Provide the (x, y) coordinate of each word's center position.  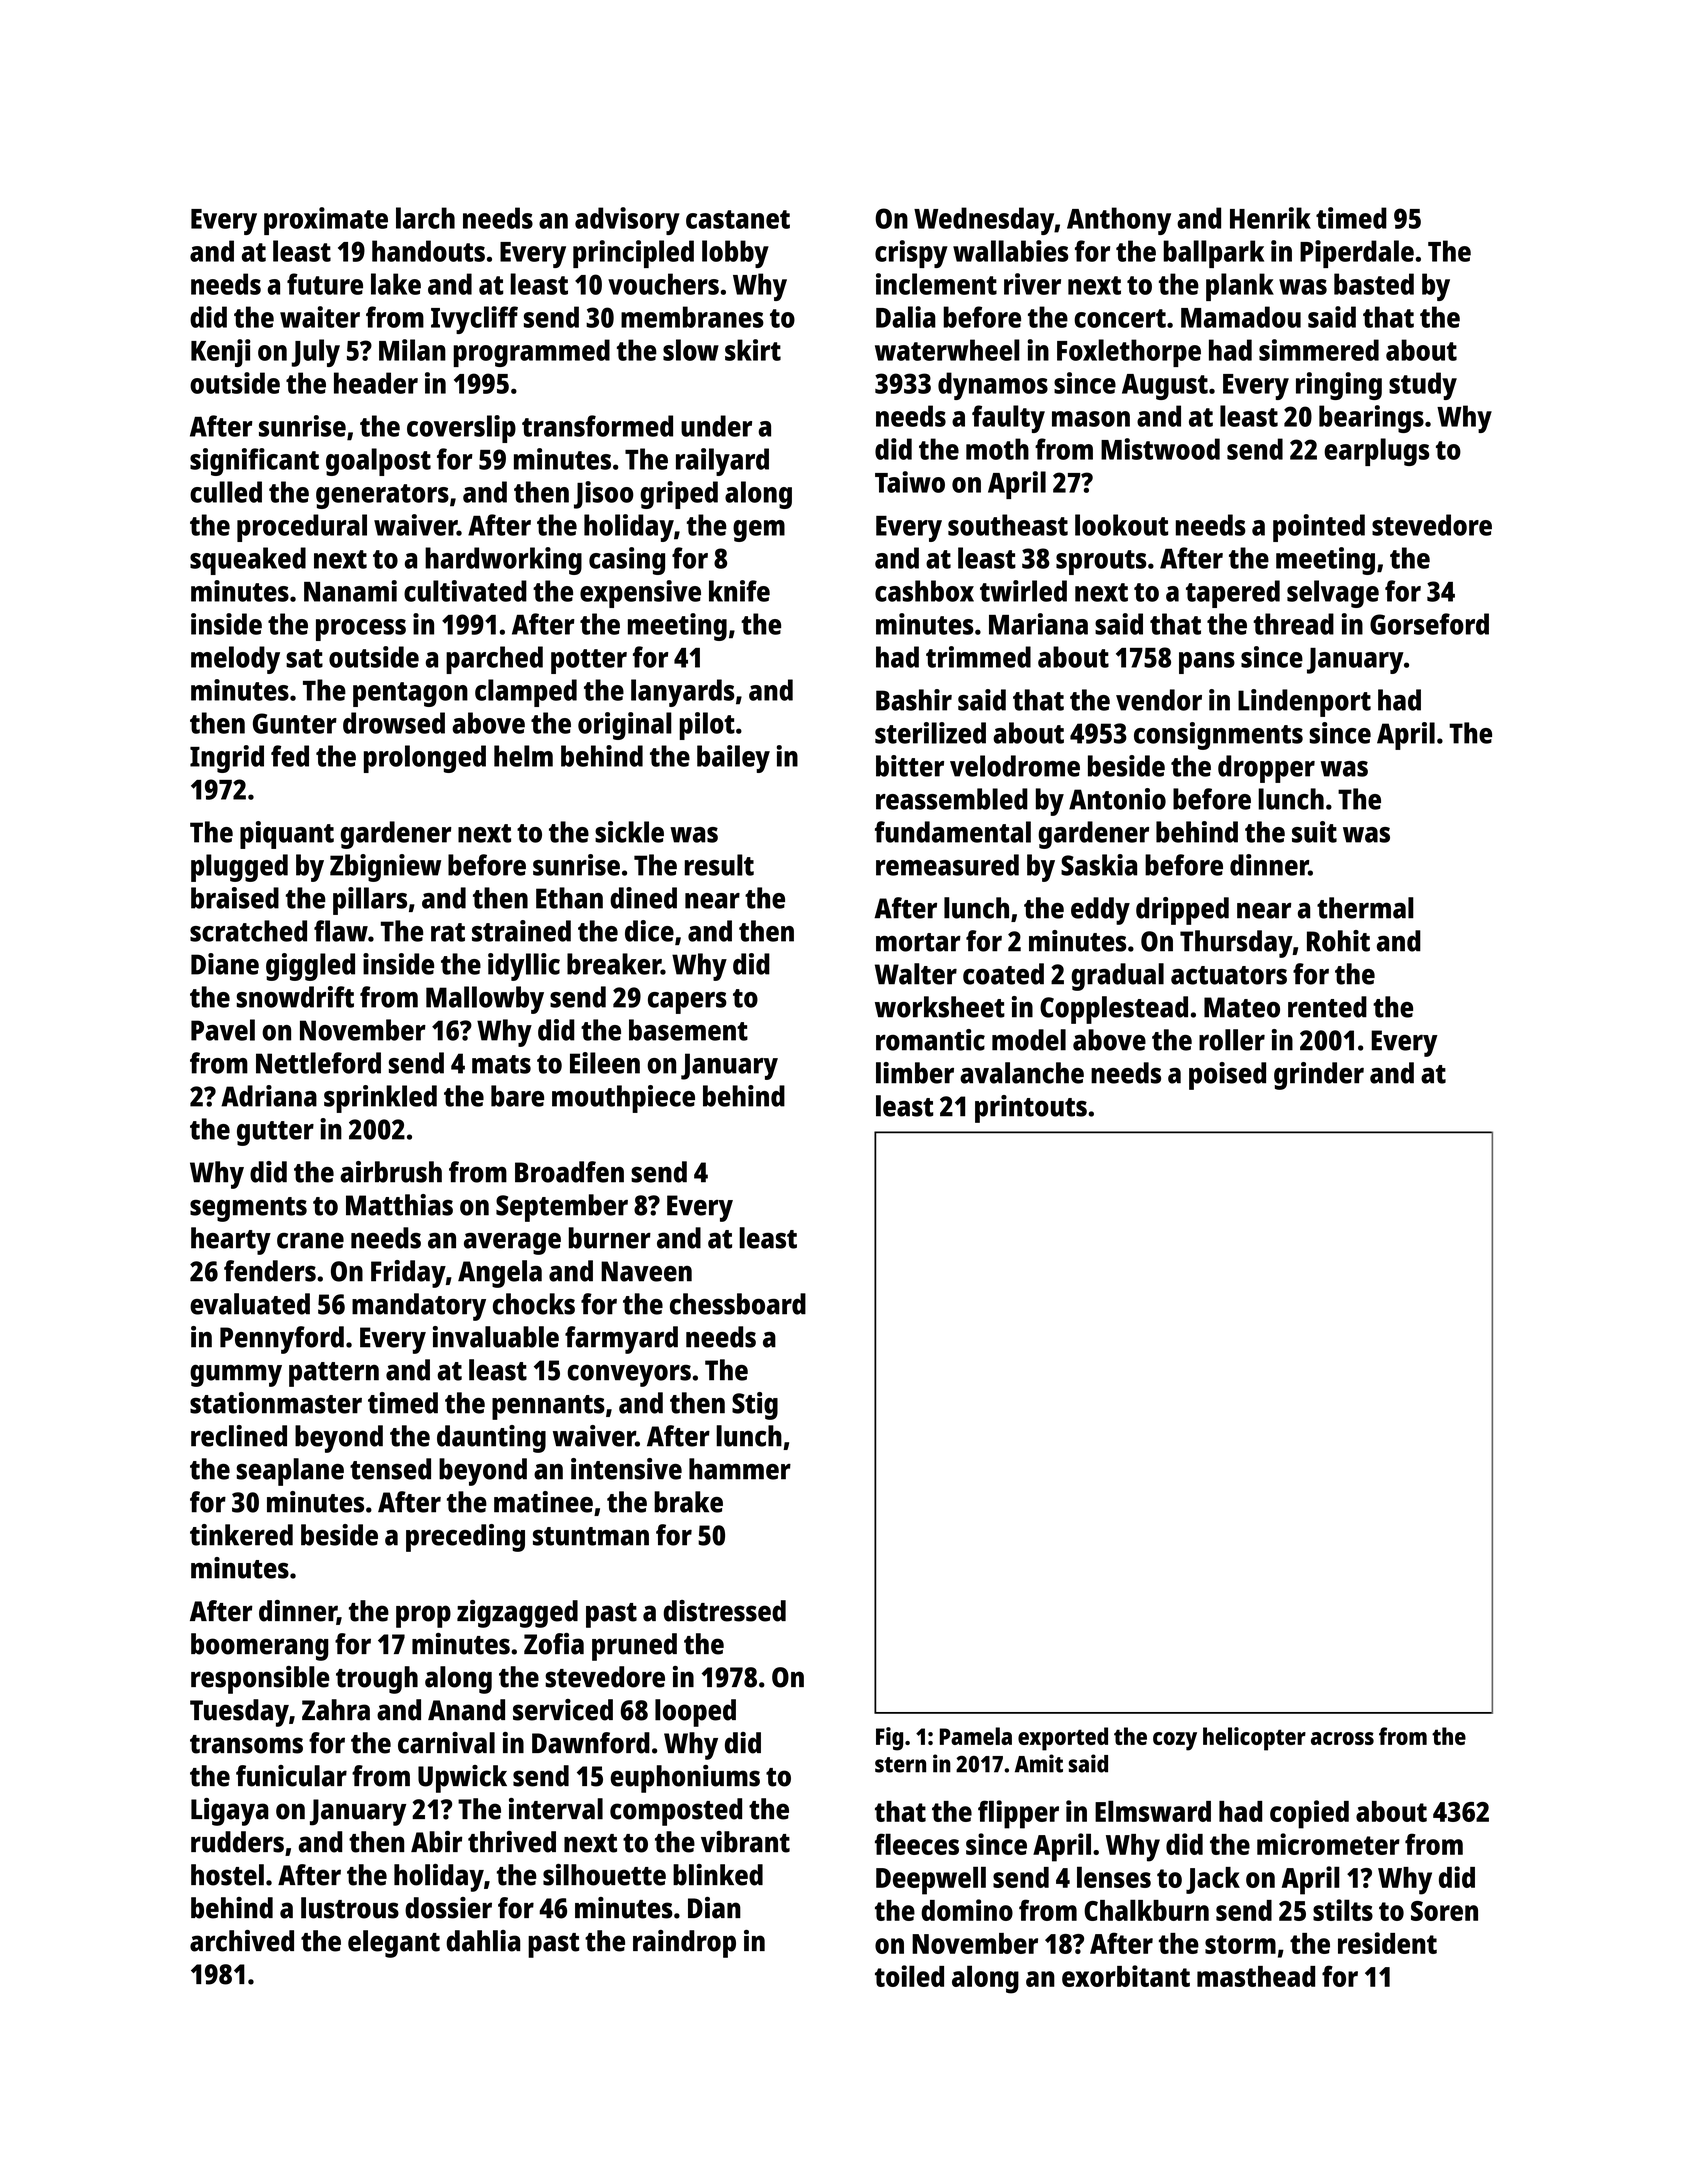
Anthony (1119, 221)
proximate (326, 221)
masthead (1256, 1976)
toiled (909, 1976)
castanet (738, 219)
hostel (227, 1875)
